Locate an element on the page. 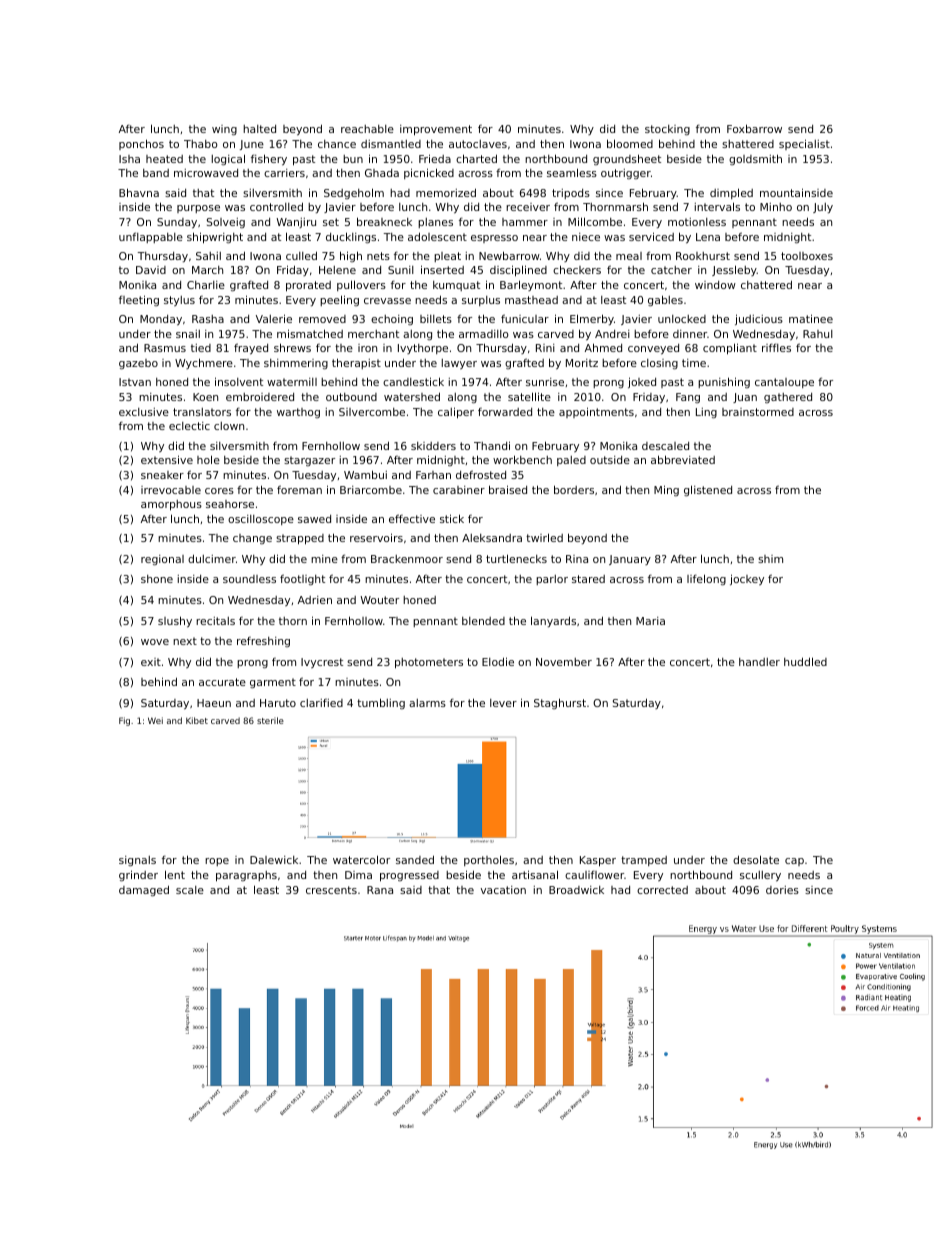  controlled is located at coordinates (276, 206).
